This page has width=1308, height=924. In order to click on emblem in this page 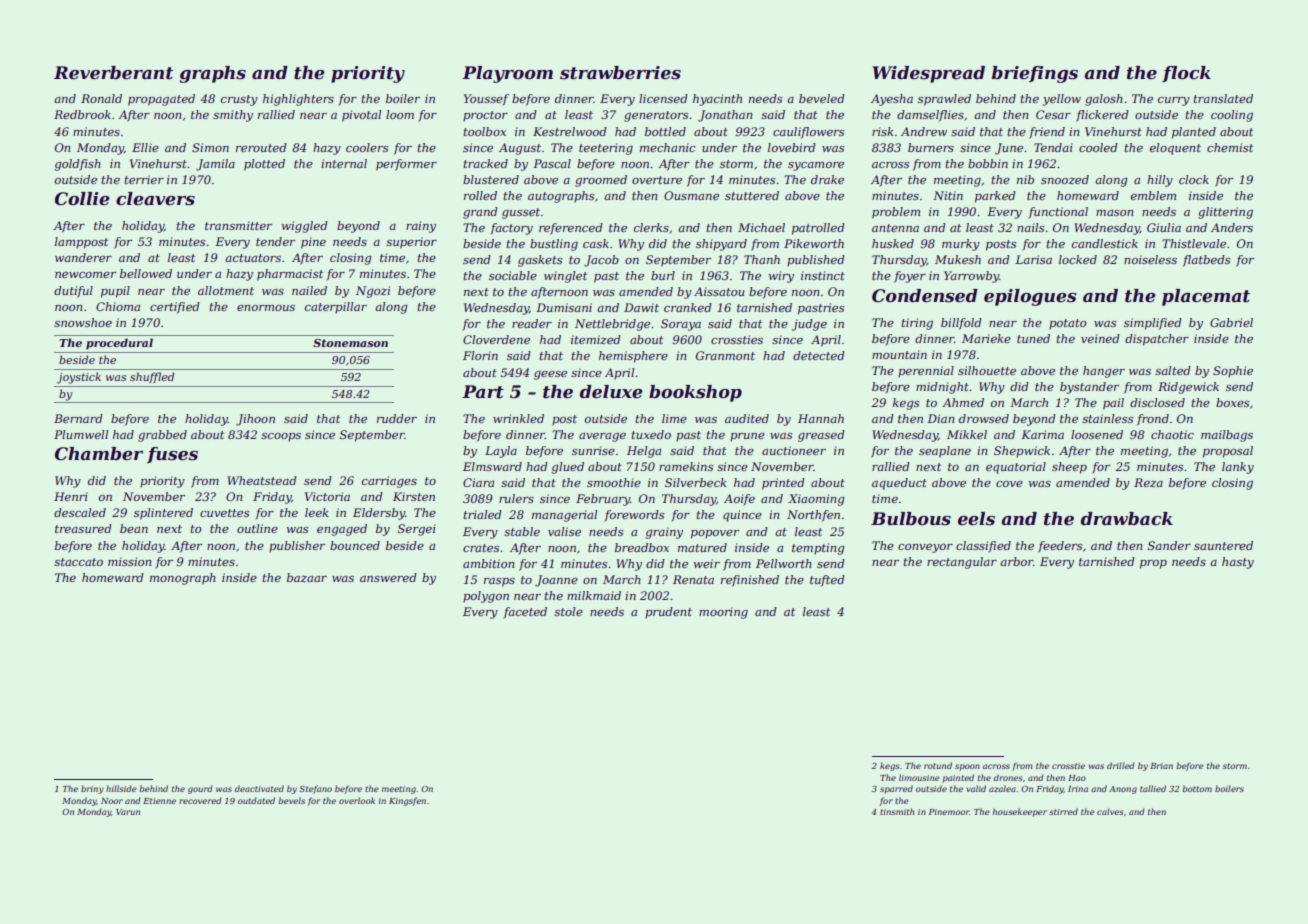, I will do `click(1153, 195)`.
